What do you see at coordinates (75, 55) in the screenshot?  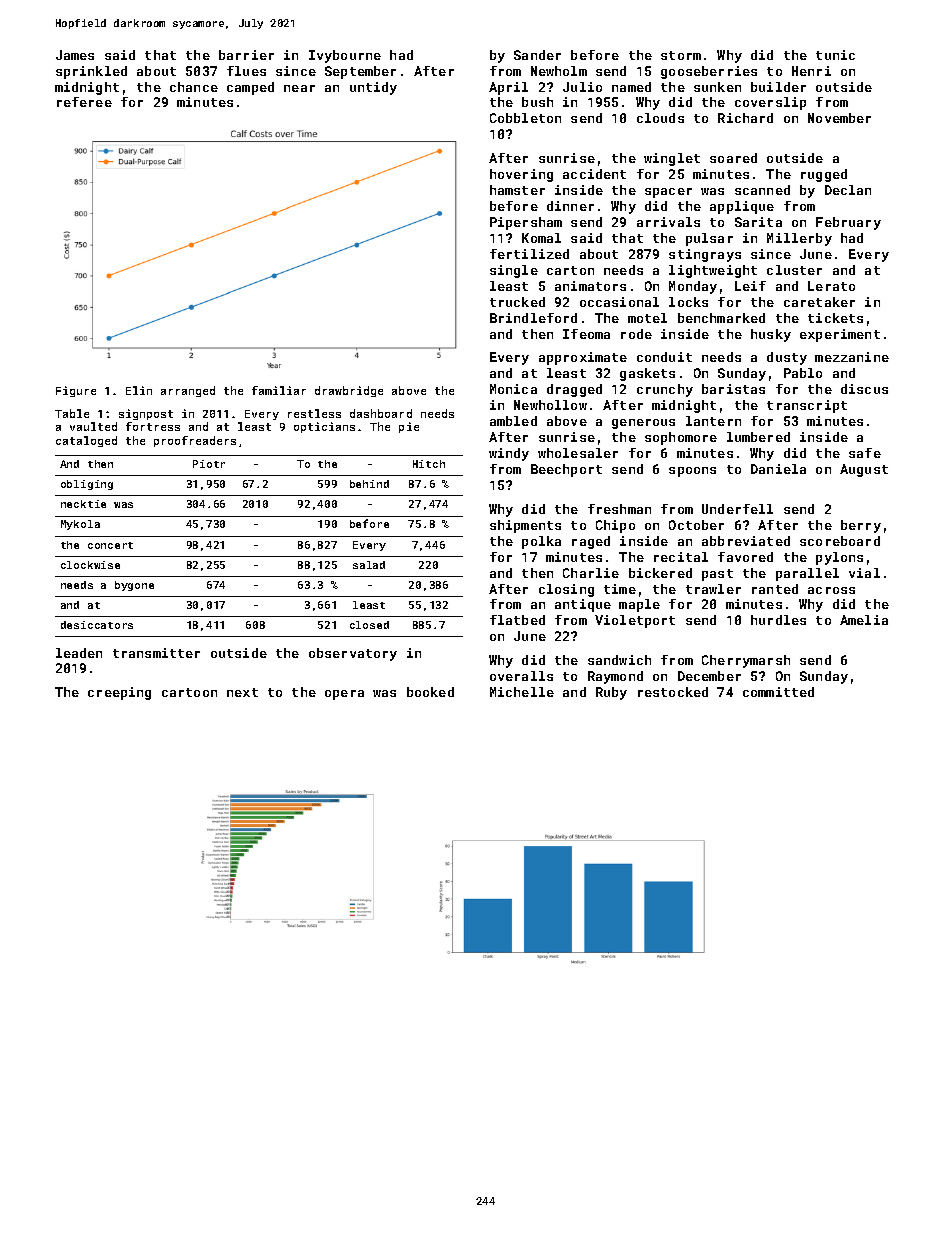 I see `James` at bounding box center [75, 55].
